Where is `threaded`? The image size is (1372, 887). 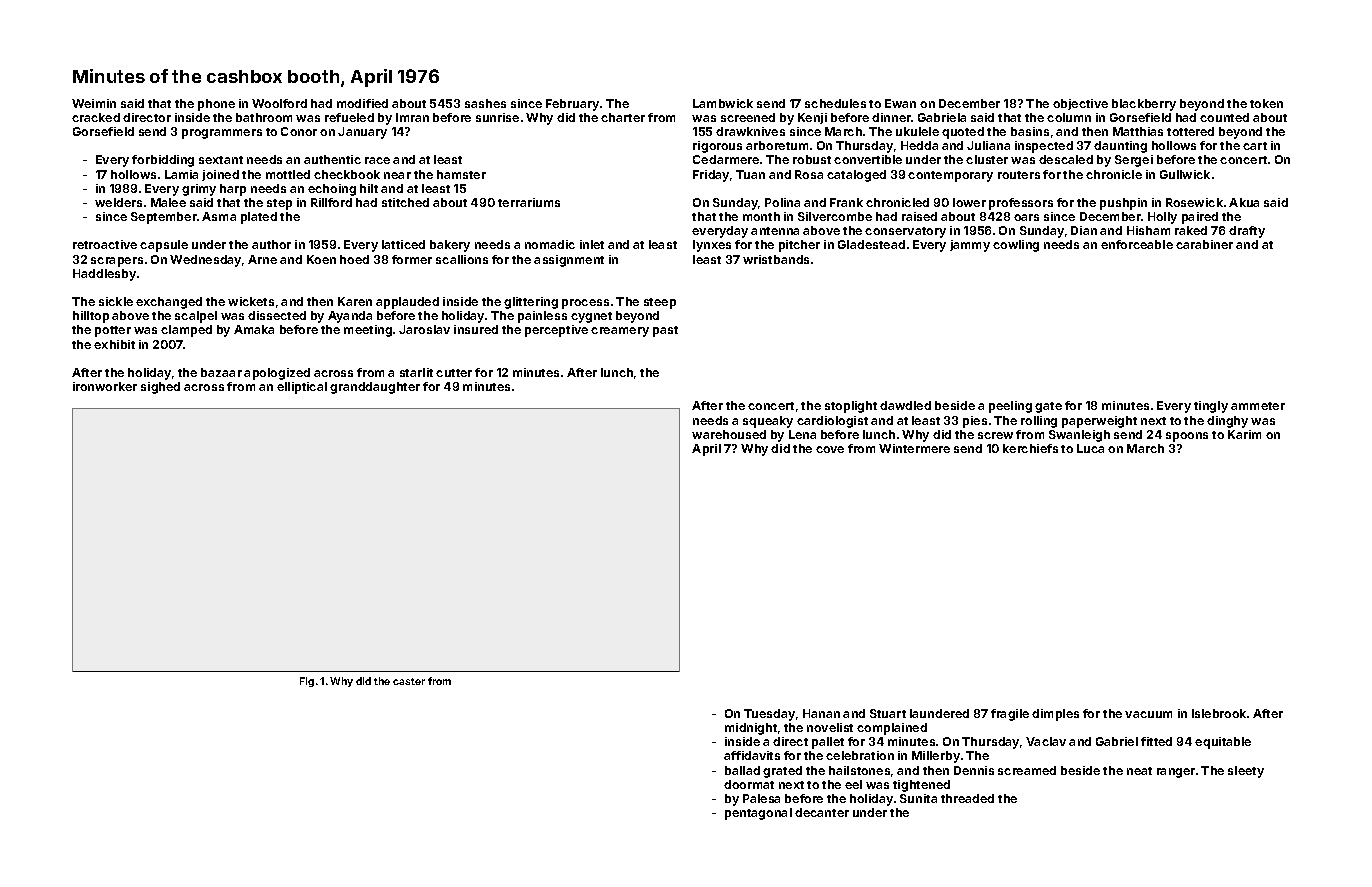
threaded is located at coordinates (967, 798).
